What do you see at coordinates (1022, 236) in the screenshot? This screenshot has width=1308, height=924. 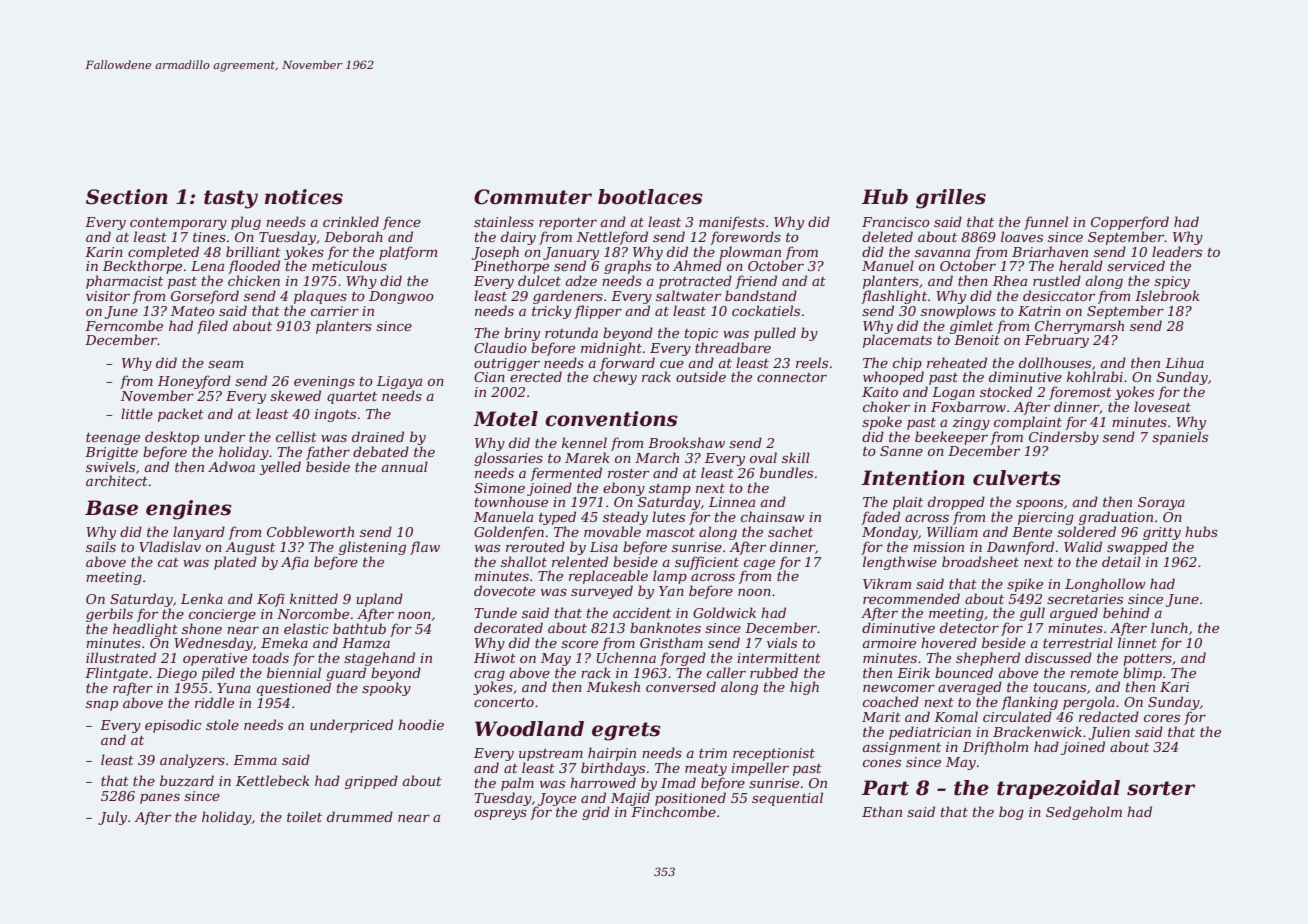 I see `loaves` at bounding box center [1022, 236].
